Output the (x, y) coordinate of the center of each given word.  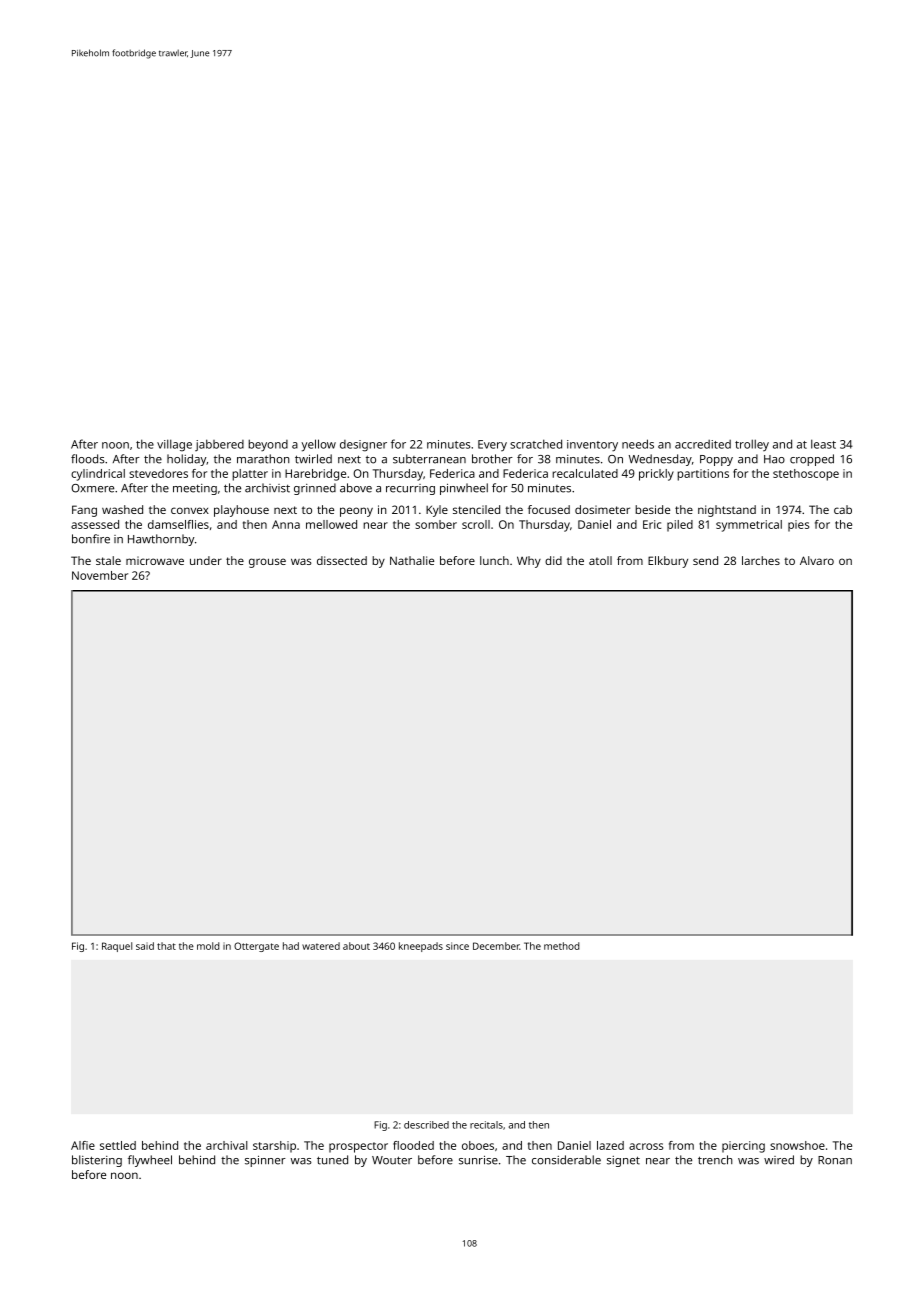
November (100, 575)
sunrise (478, 1160)
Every (492, 445)
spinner (265, 1161)
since (457, 946)
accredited (703, 444)
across (646, 1146)
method (562, 946)
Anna (286, 524)
